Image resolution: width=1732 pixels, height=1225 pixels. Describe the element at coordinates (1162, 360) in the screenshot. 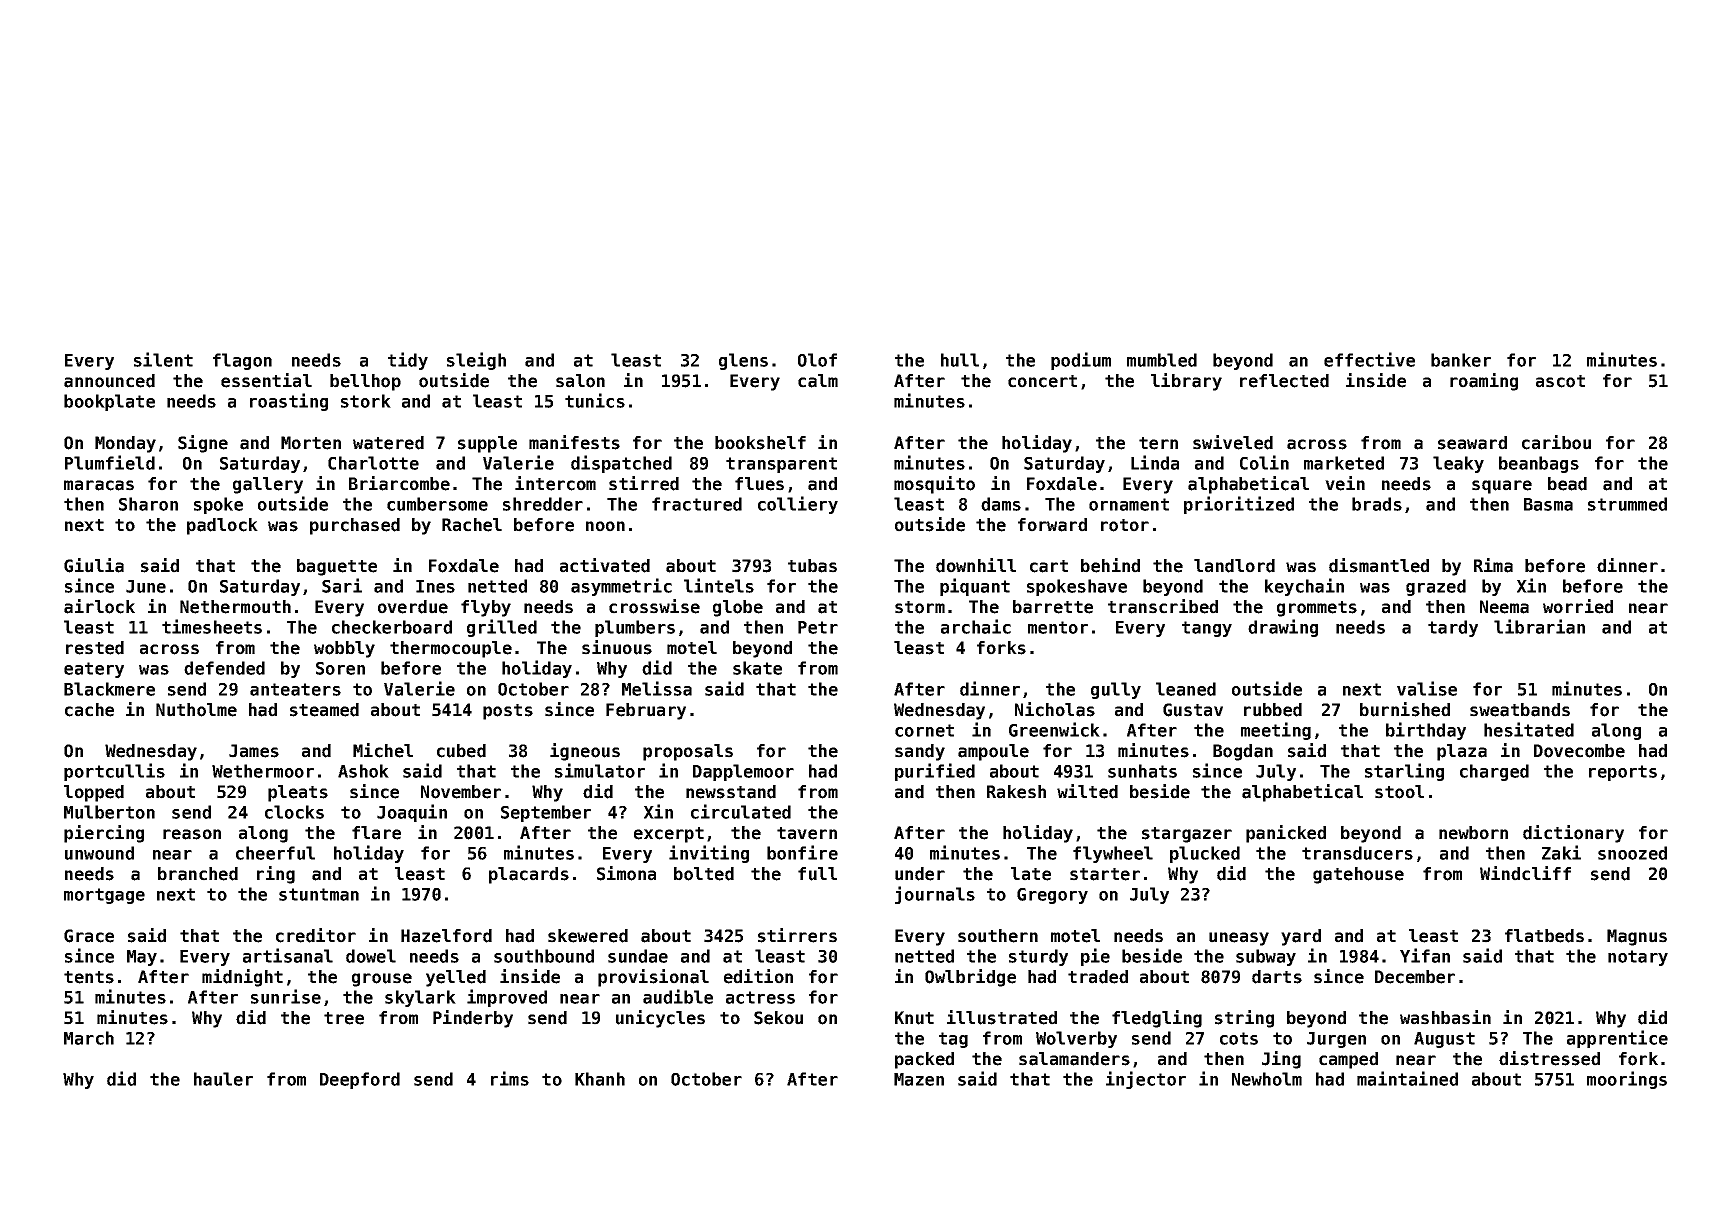

I see `mumbled` at that location.
